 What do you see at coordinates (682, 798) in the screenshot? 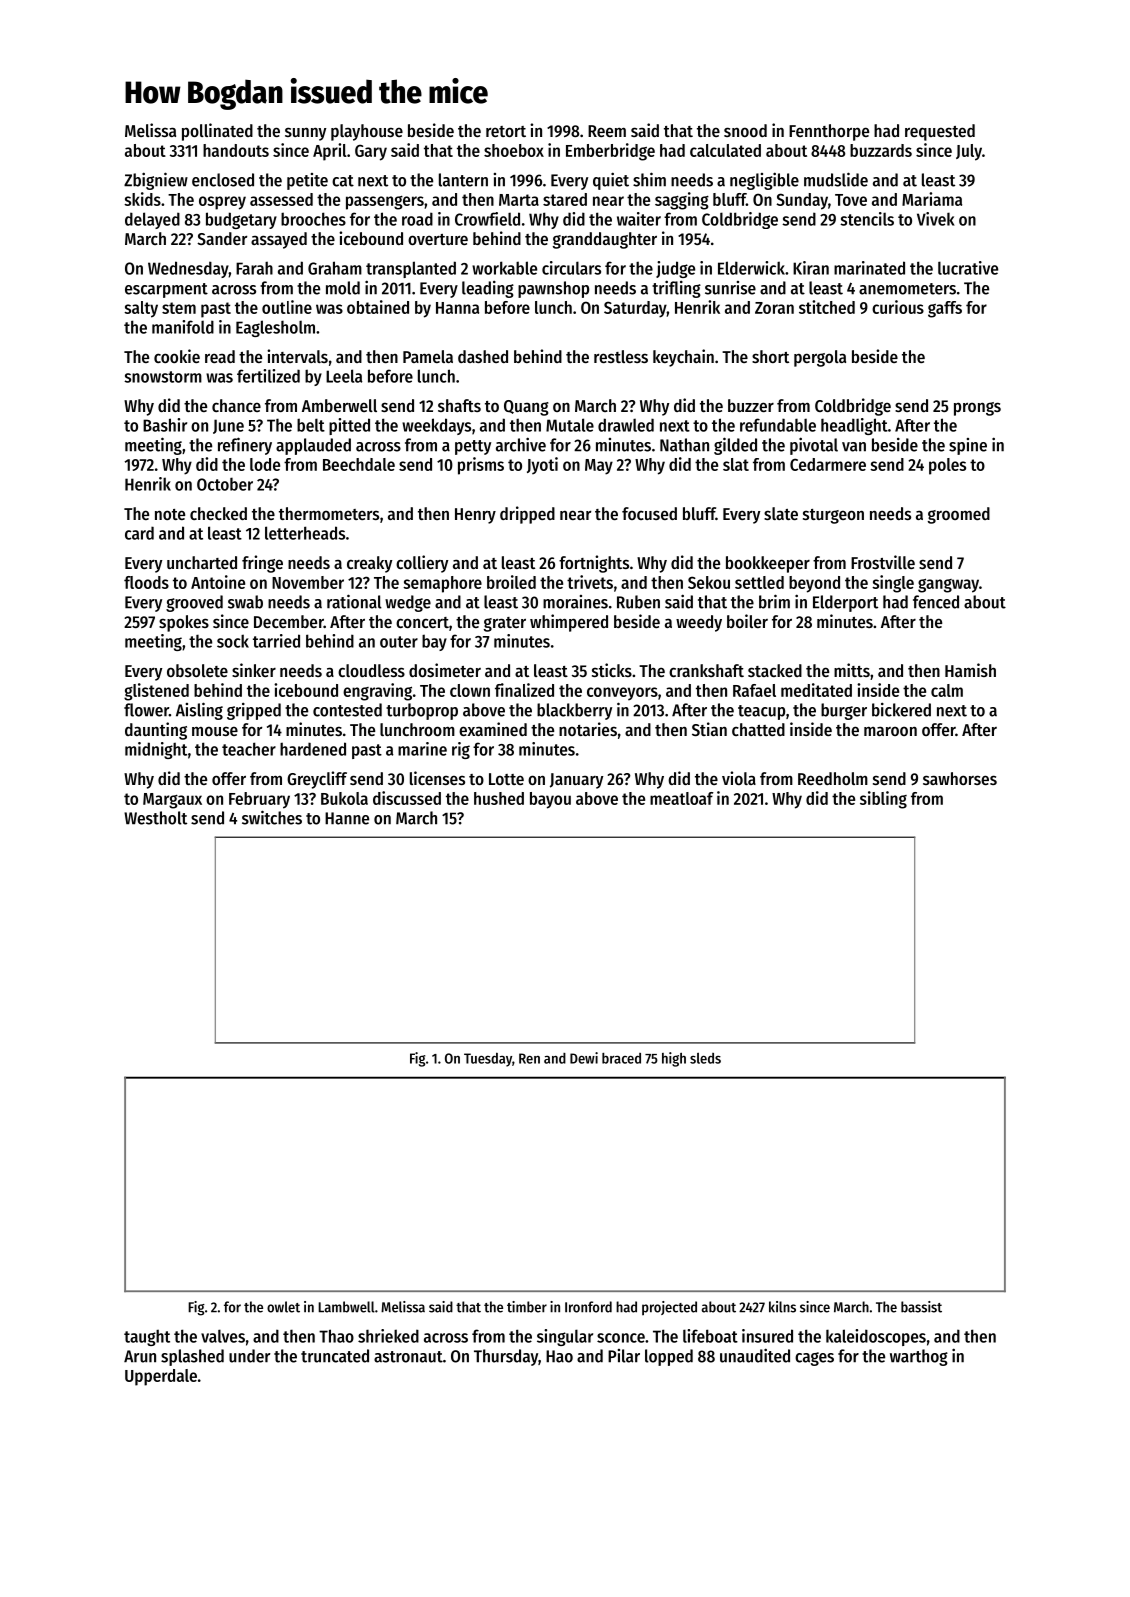
I see `meatloaf` at bounding box center [682, 798].
